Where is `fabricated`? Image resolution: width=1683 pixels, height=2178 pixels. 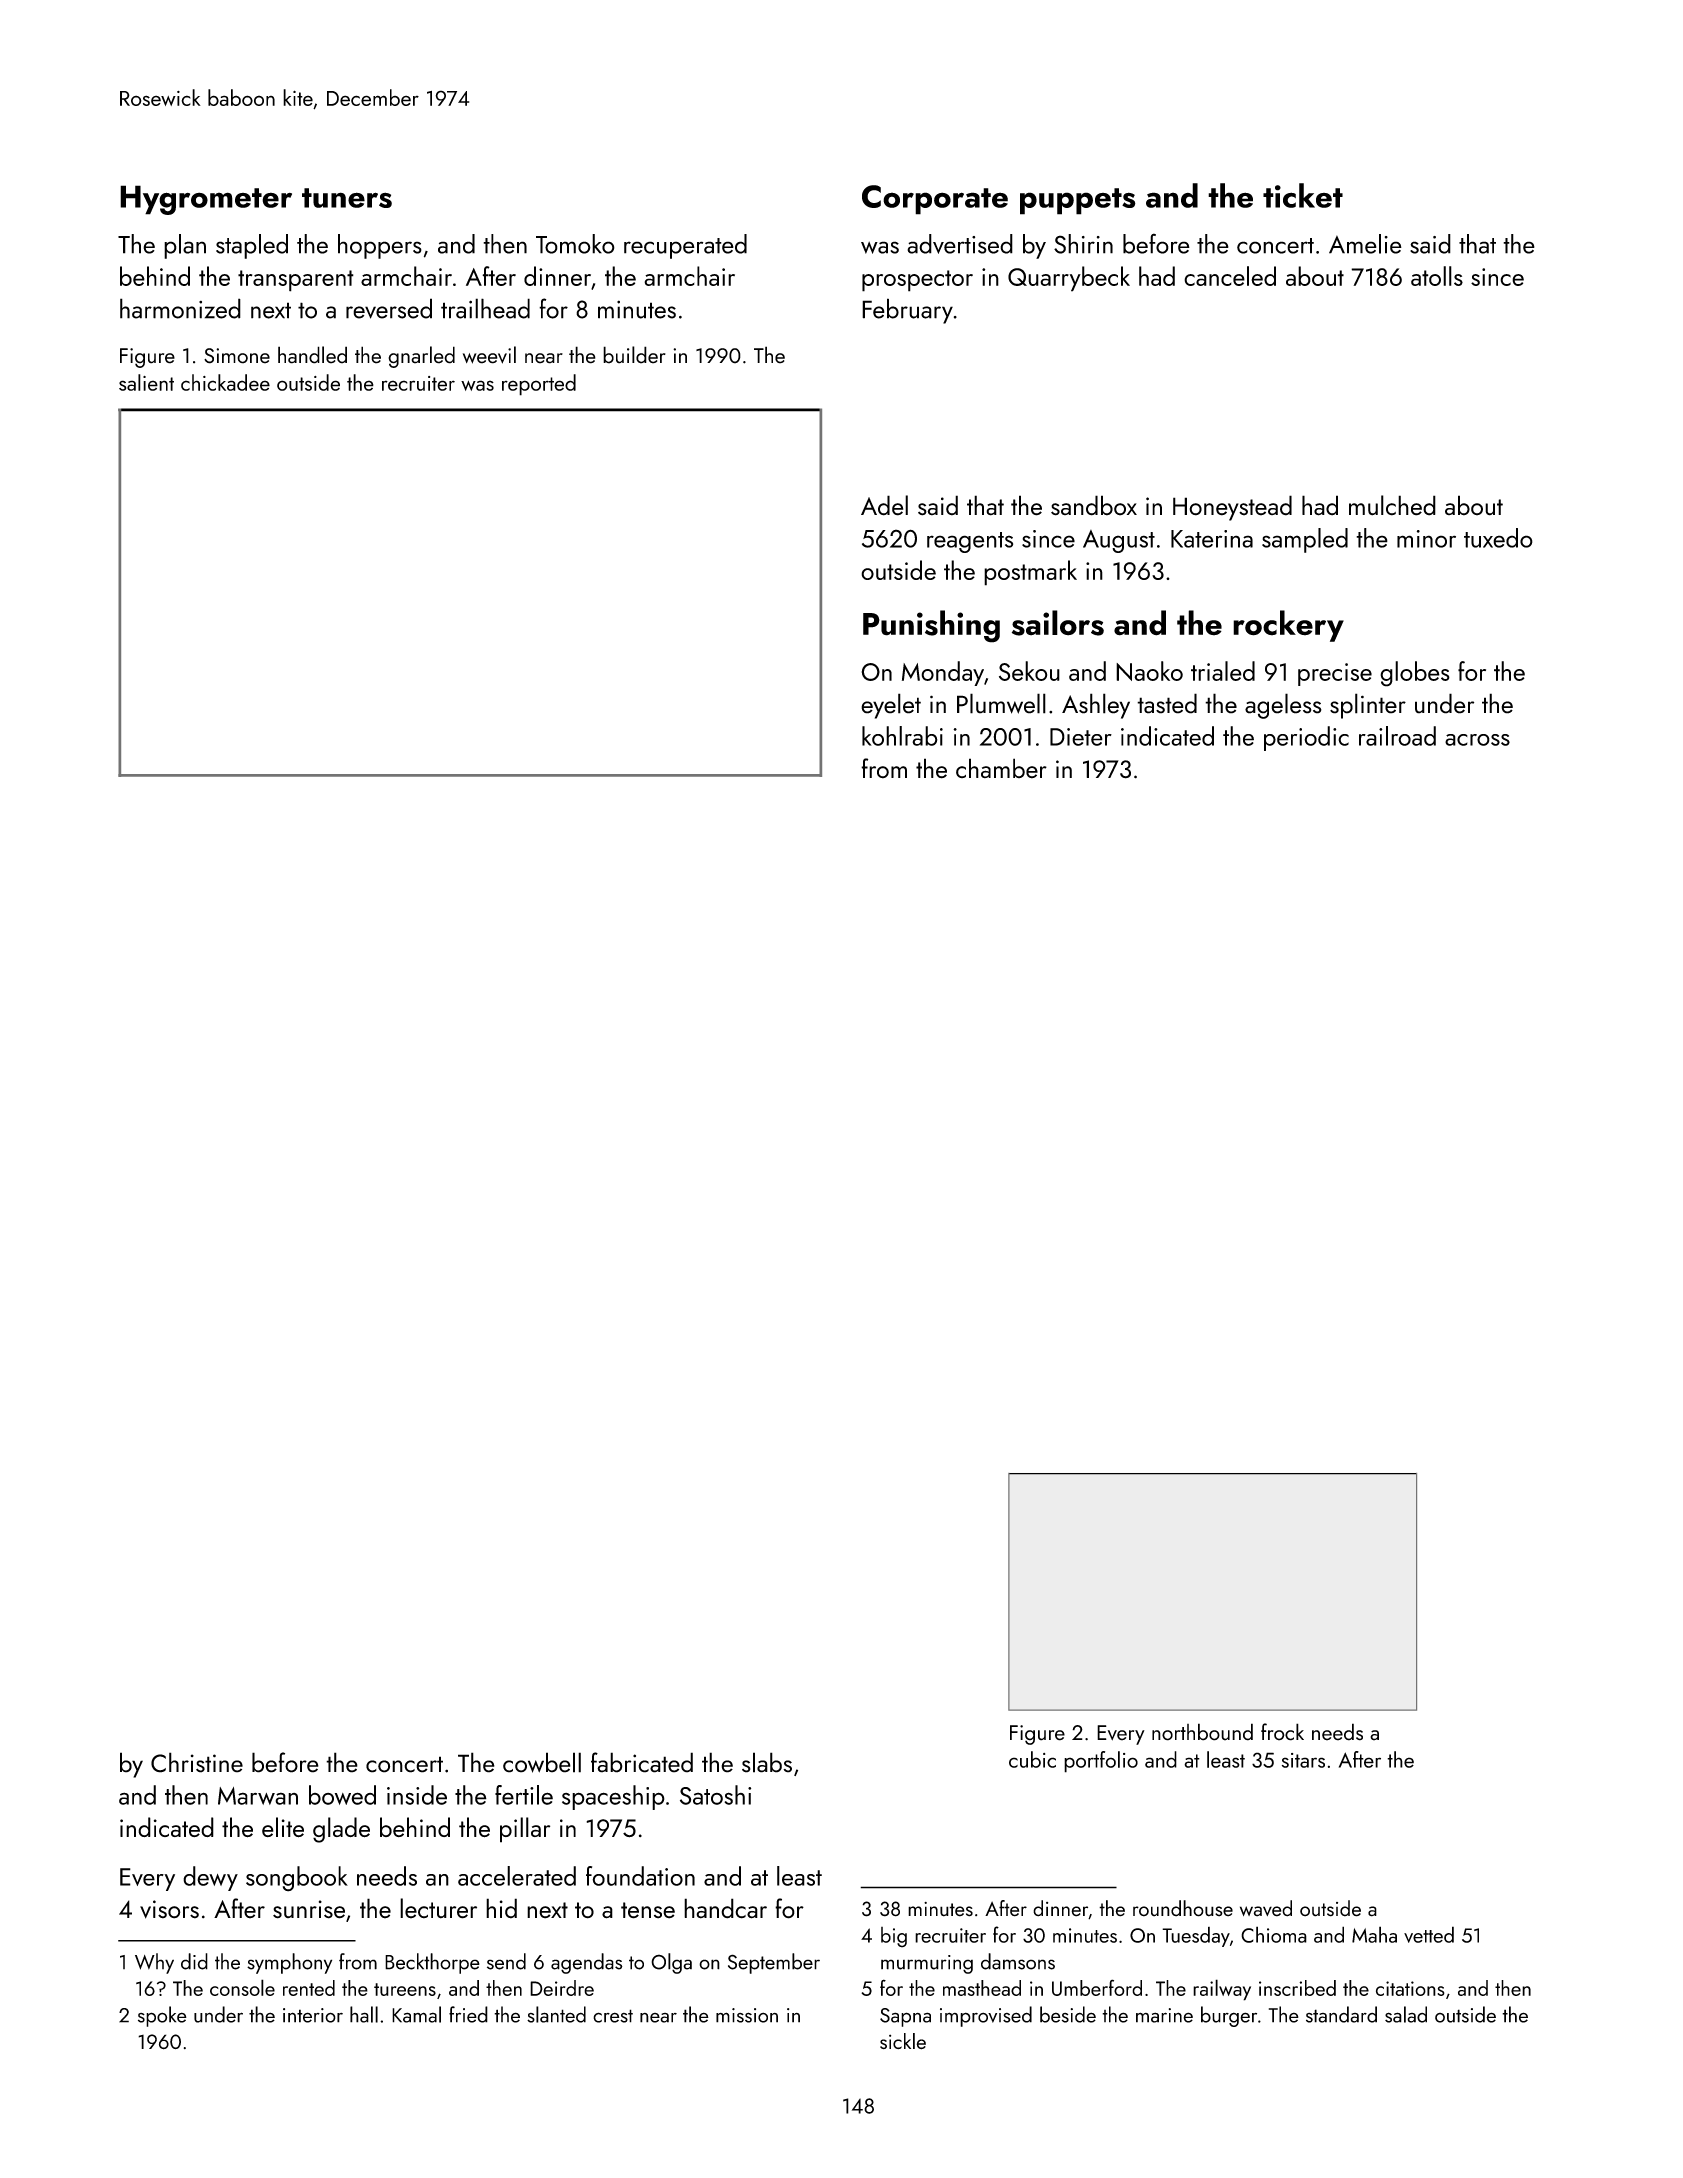
fabricated is located at coordinates (642, 1762).
